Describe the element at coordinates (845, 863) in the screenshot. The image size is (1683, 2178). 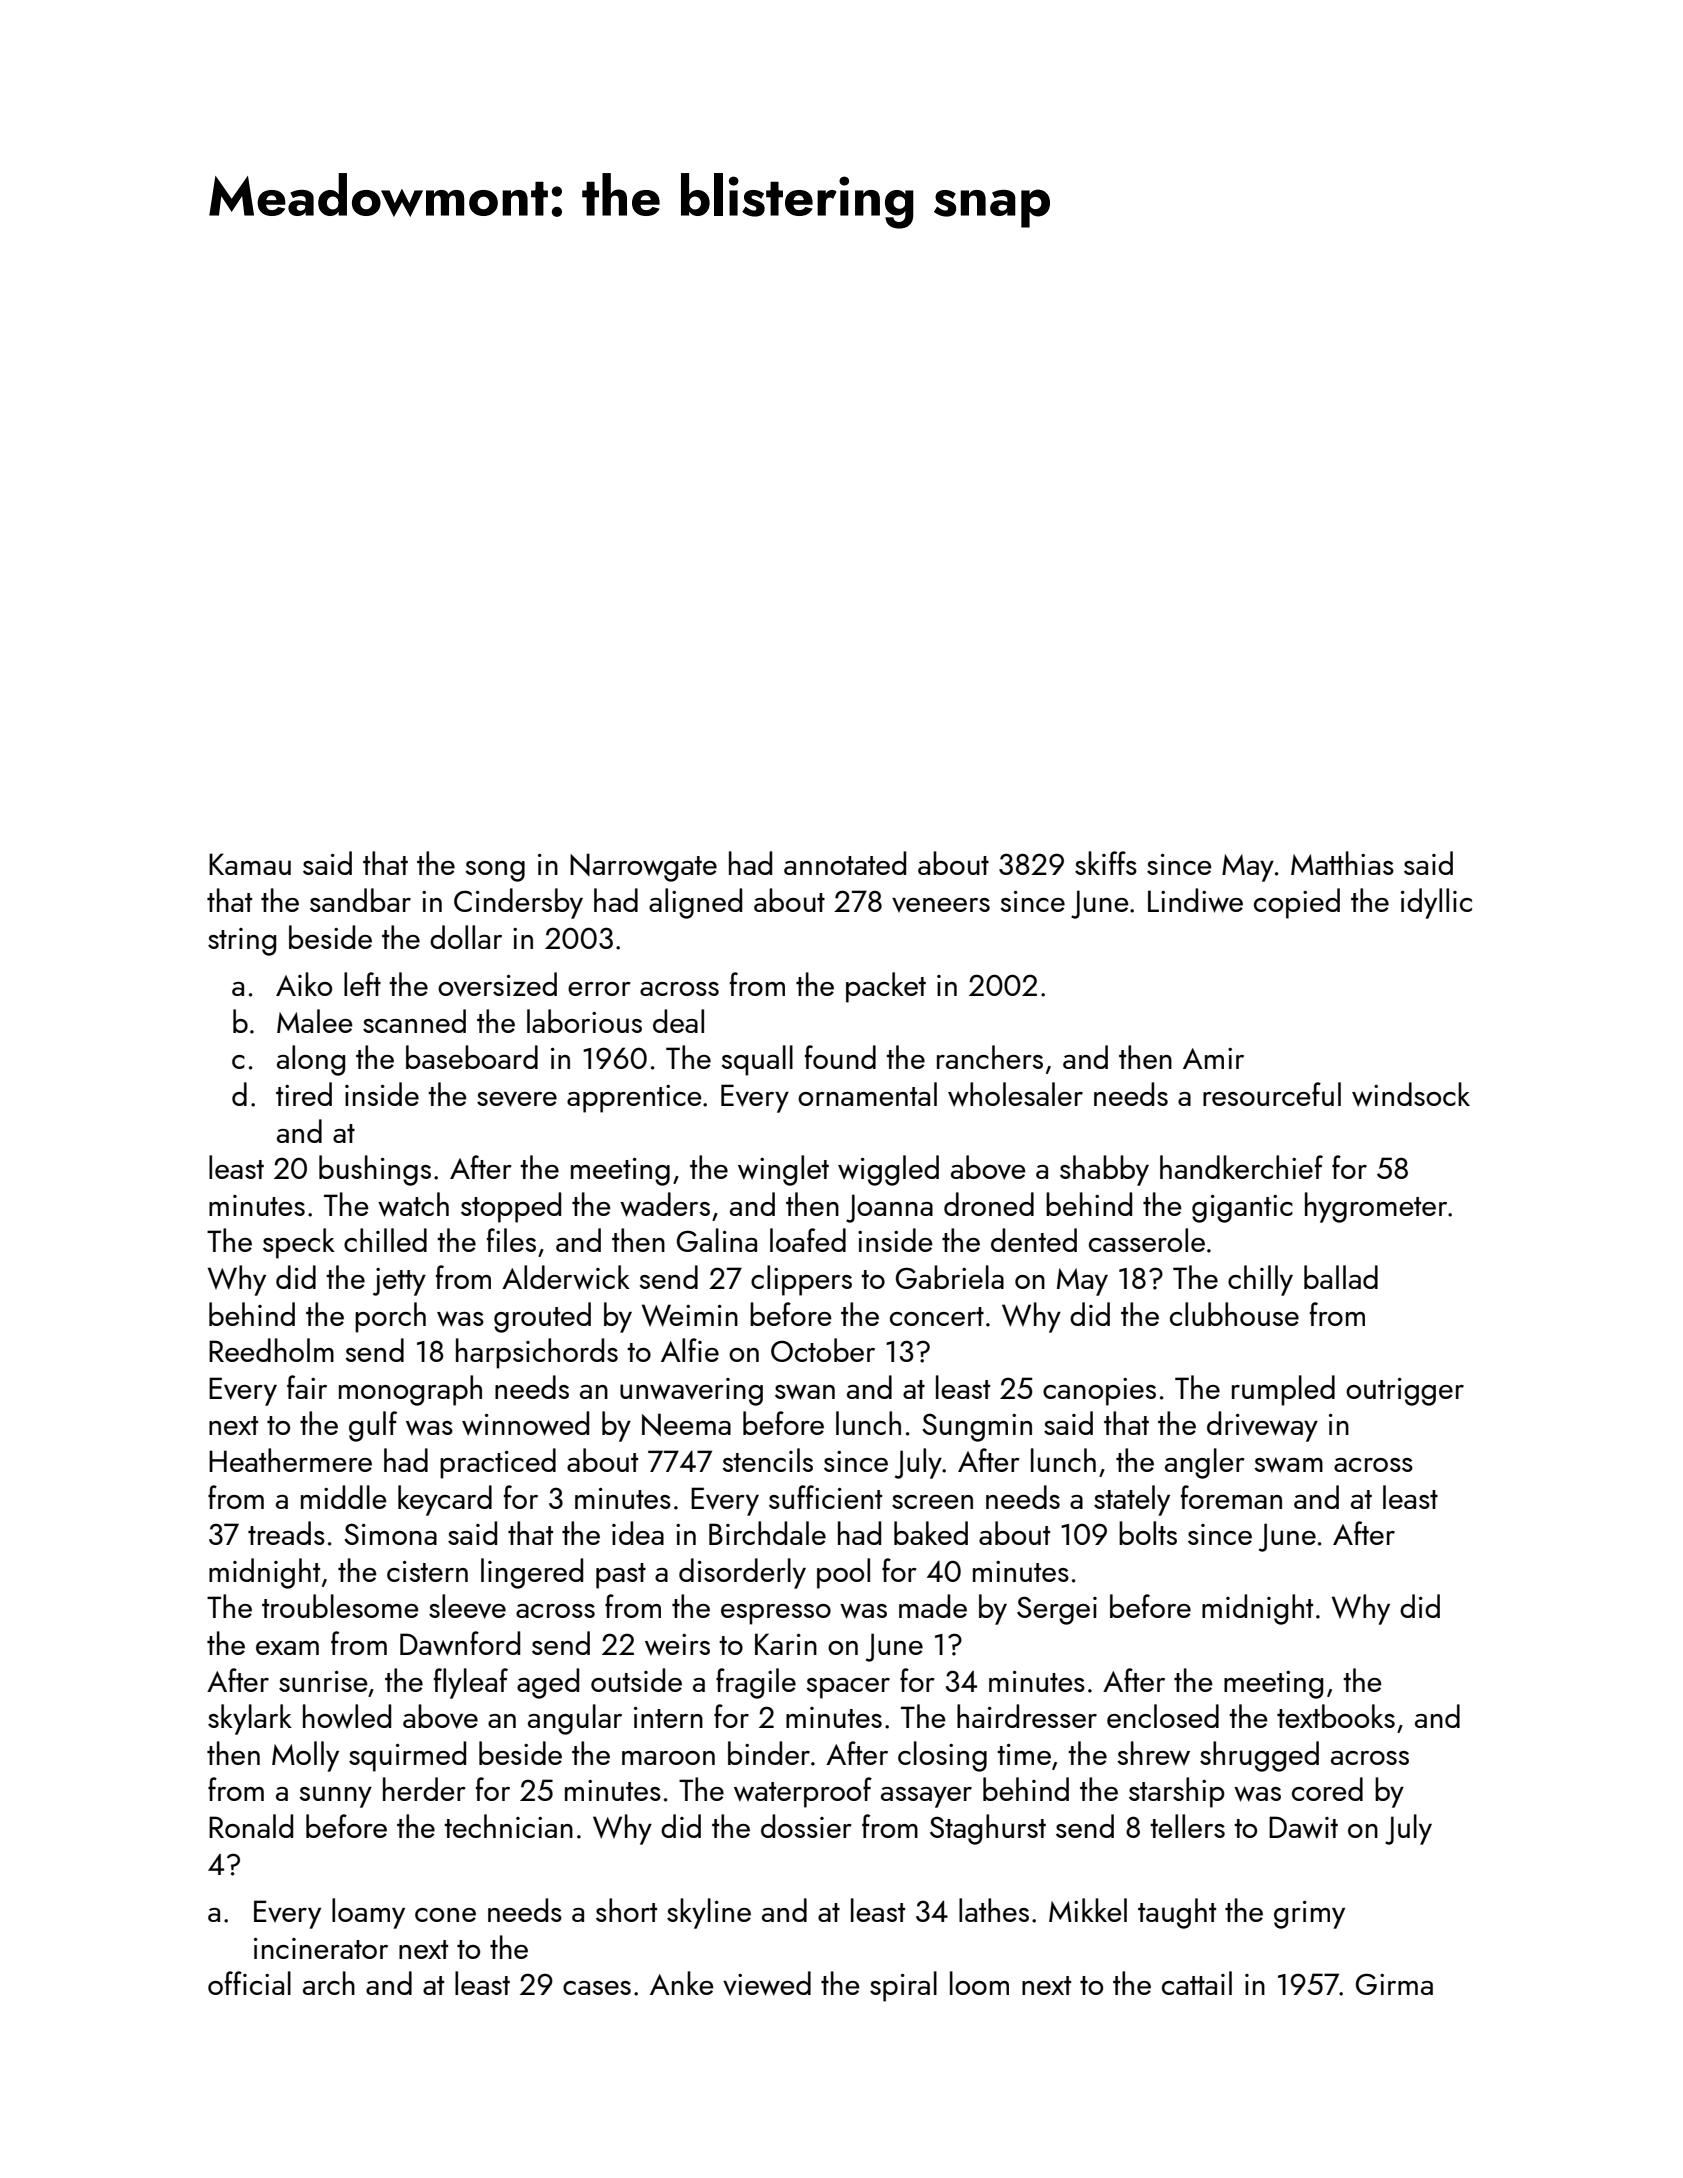
I see `annotated` at that location.
